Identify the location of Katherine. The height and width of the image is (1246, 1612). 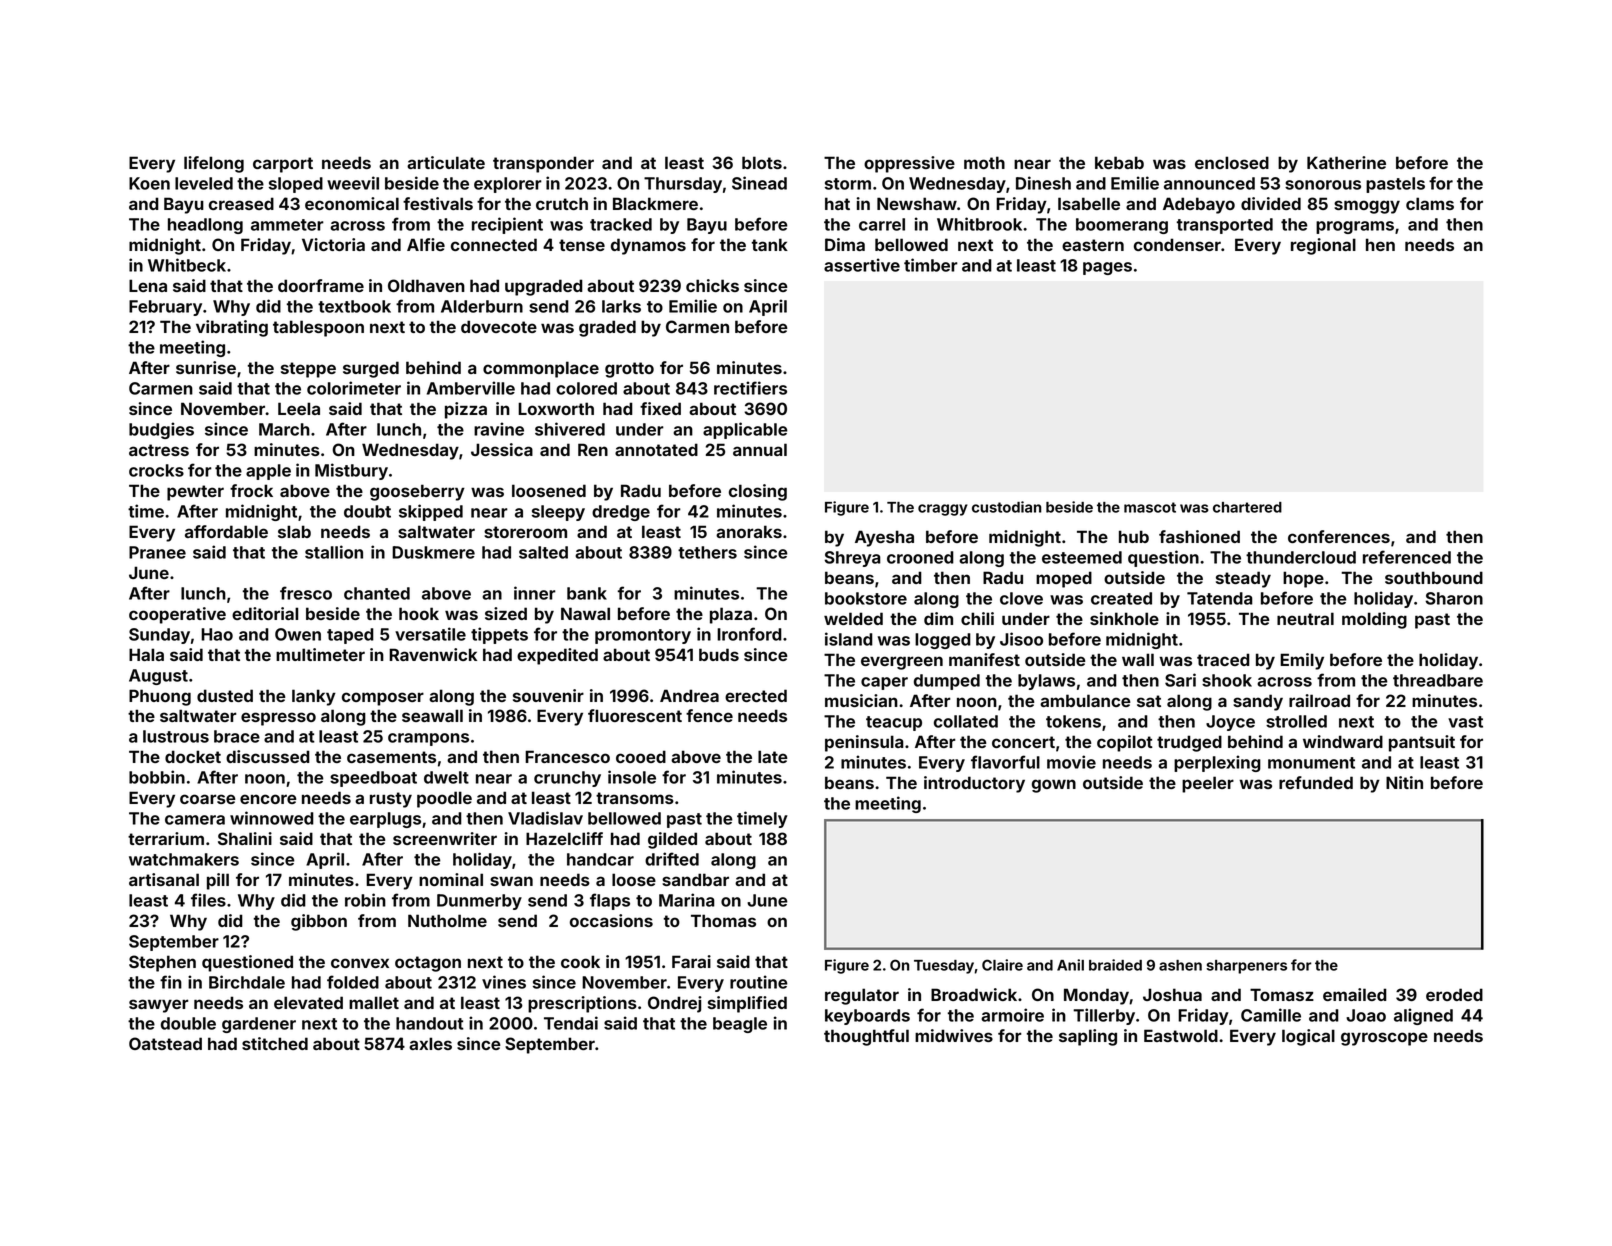
(1346, 162).
